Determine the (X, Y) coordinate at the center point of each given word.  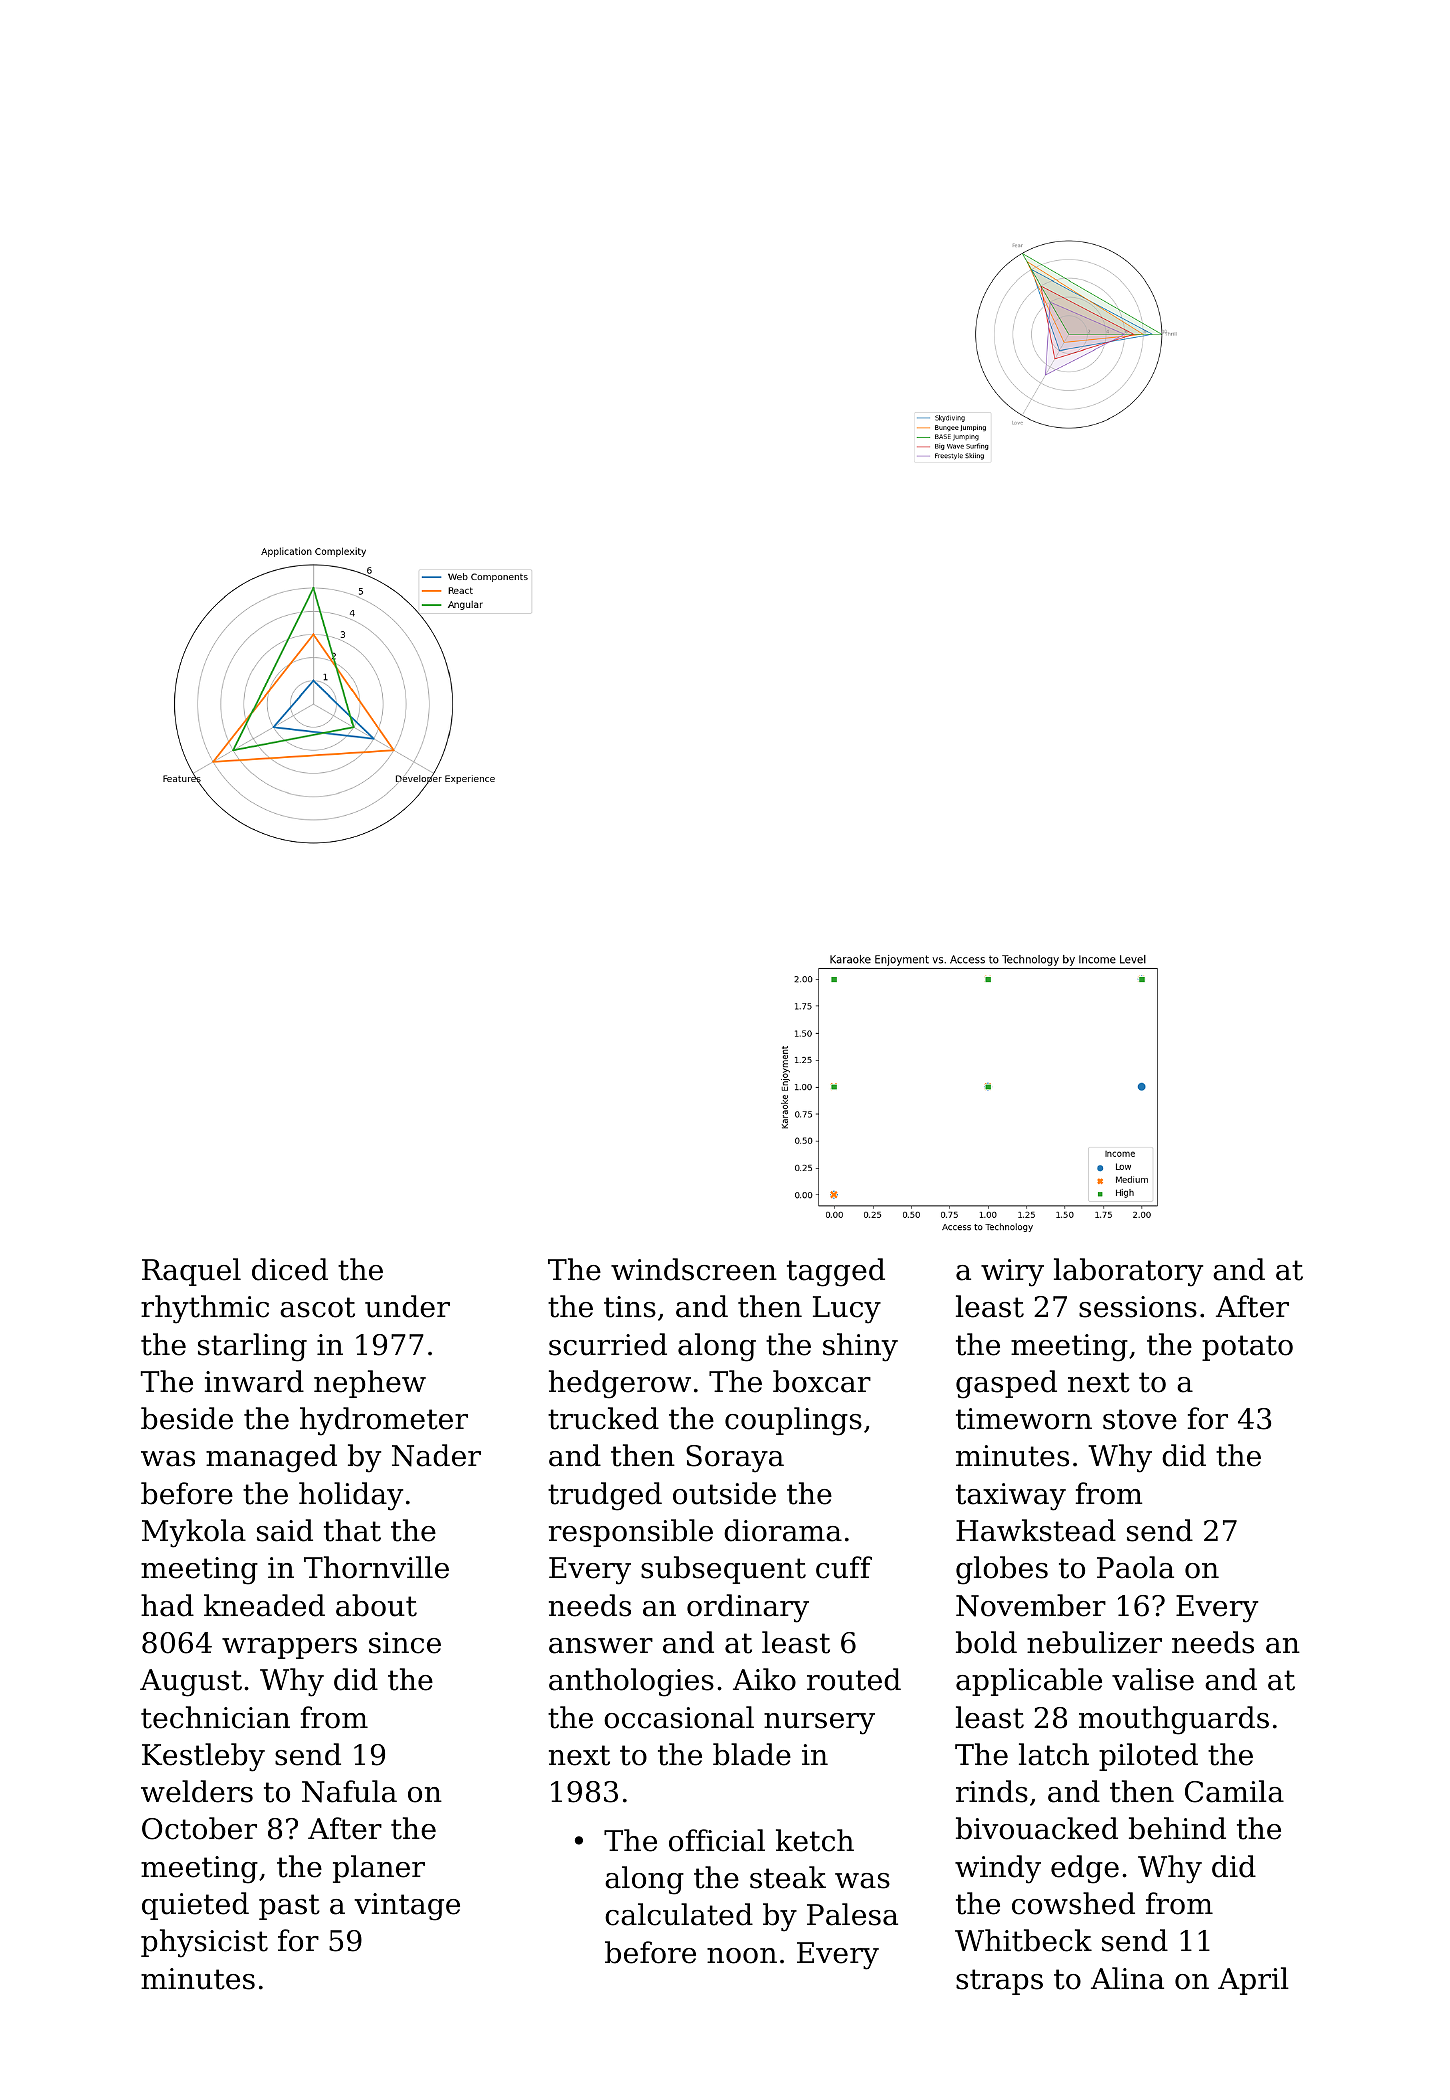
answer (601, 1646)
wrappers (289, 1648)
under (407, 1306)
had (167, 1605)
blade (752, 1754)
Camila (1234, 1791)
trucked (603, 1418)
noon (742, 1956)
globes (1002, 1570)
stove (1140, 1419)
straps (999, 1982)
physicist (204, 1943)
